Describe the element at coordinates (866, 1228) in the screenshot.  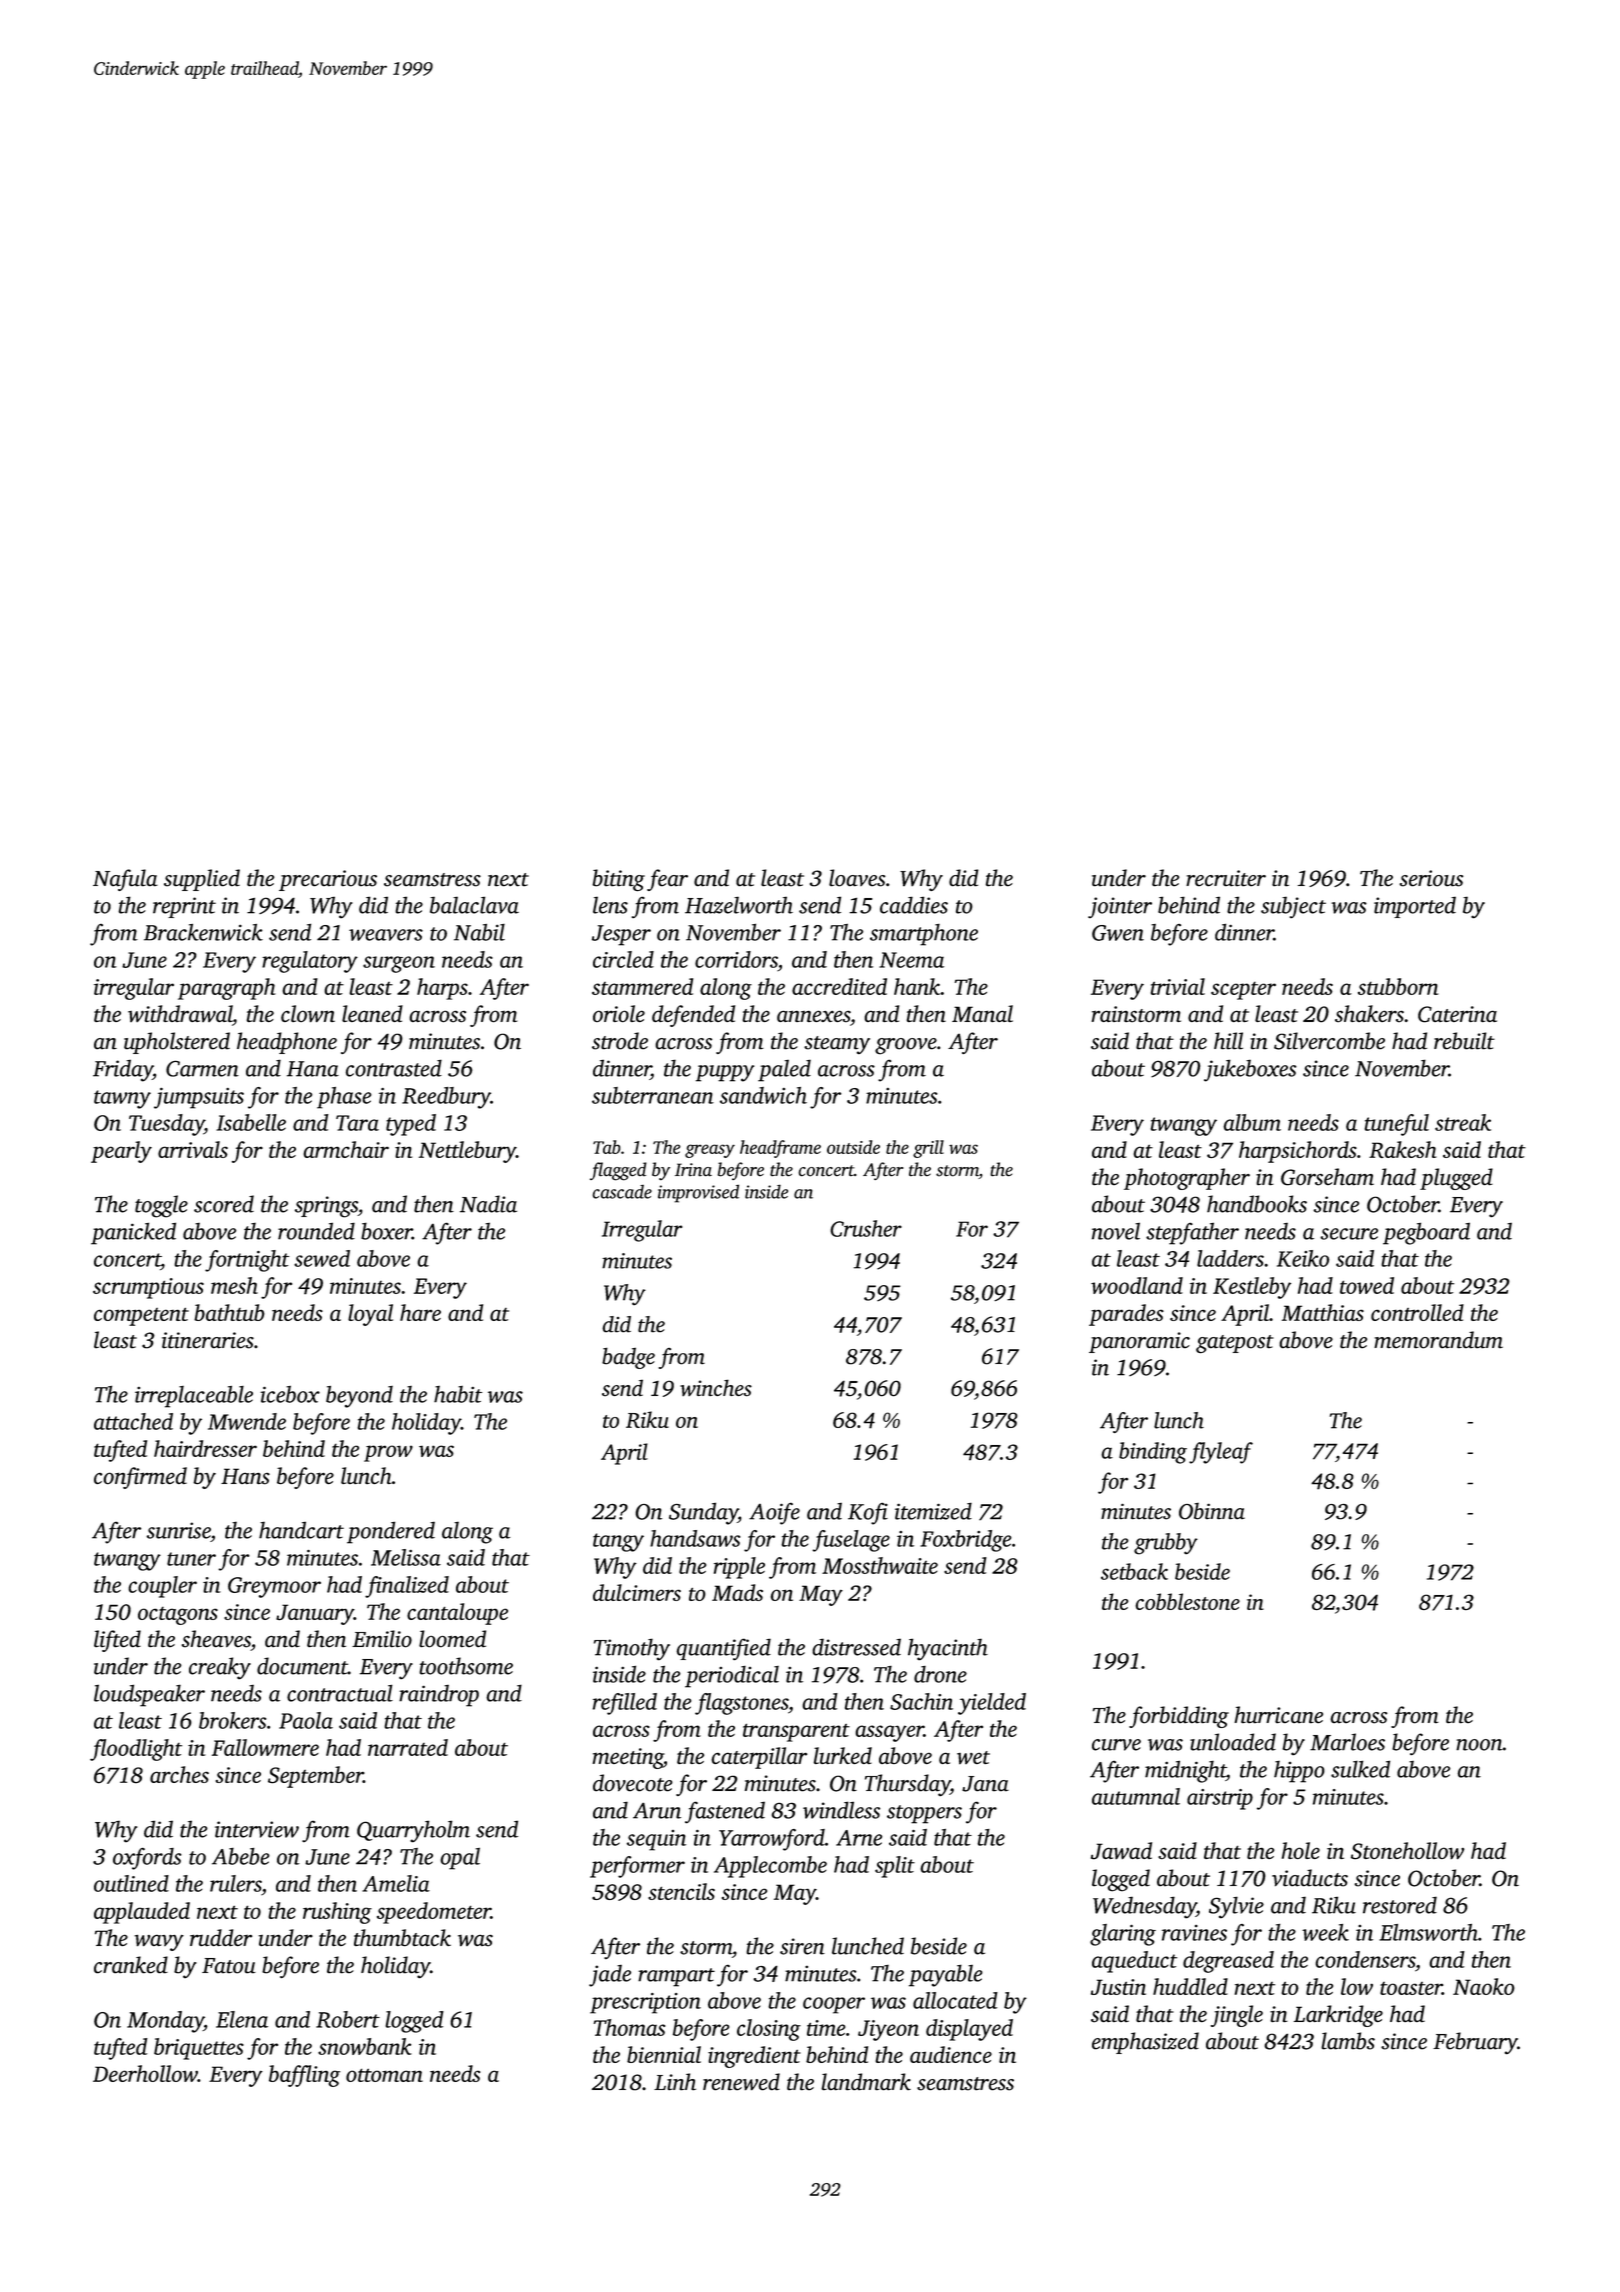
I see `Crusher` at that location.
